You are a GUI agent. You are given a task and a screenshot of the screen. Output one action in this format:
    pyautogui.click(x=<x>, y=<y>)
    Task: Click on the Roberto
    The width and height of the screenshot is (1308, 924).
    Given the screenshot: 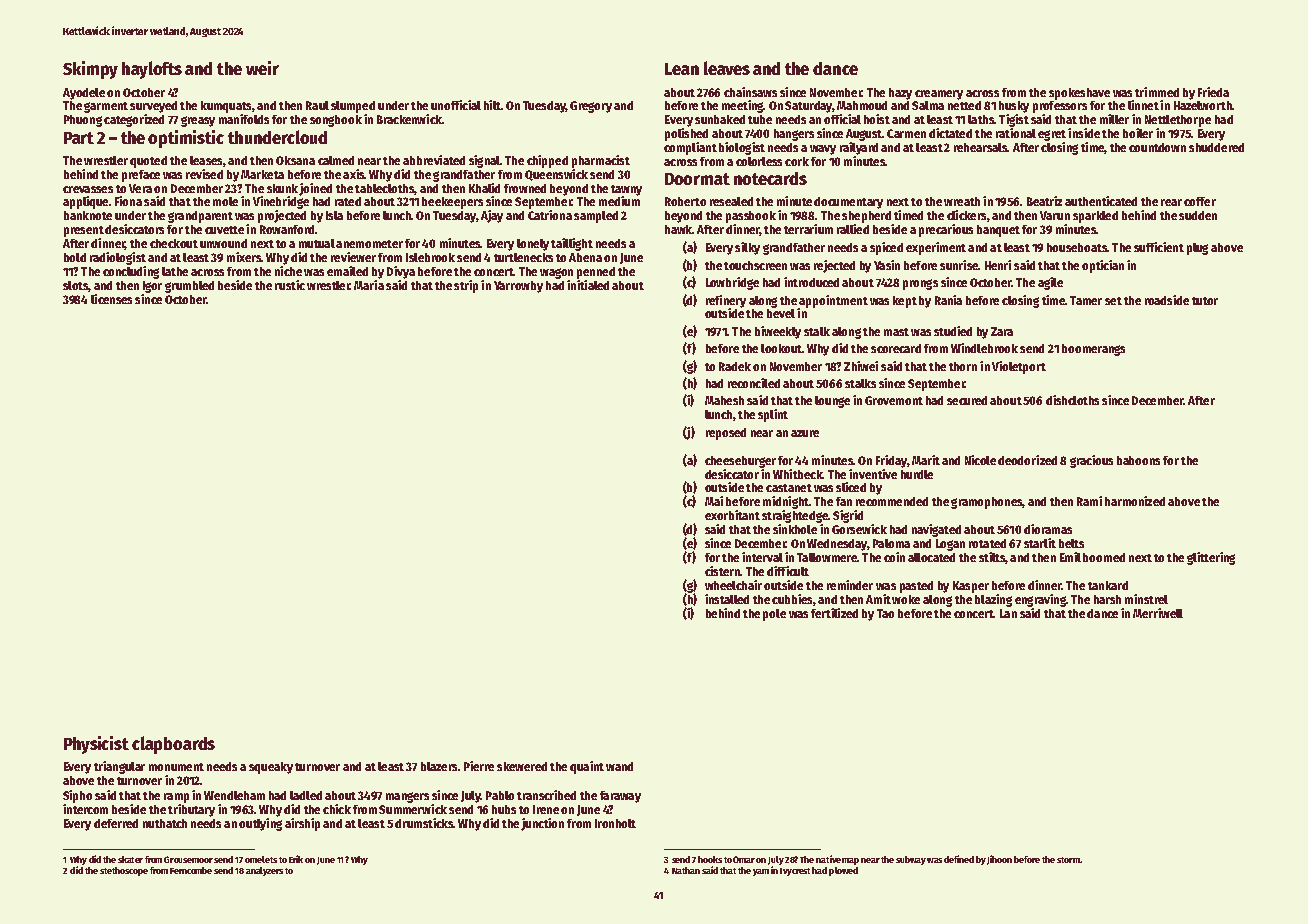 What is the action you would take?
    pyautogui.click(x=685, y=201)
